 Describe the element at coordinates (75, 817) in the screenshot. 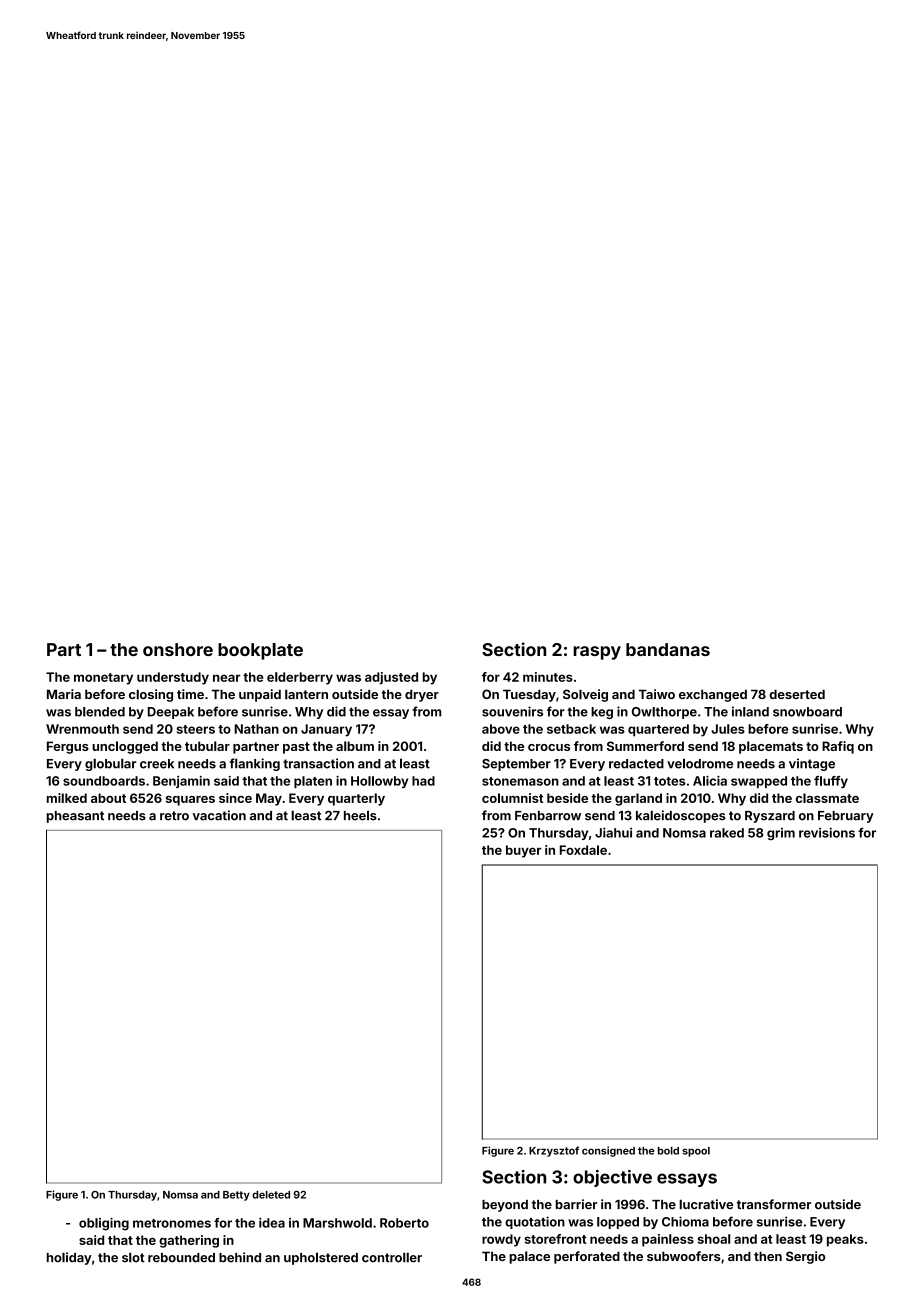

I see `pheasant` at that location.
